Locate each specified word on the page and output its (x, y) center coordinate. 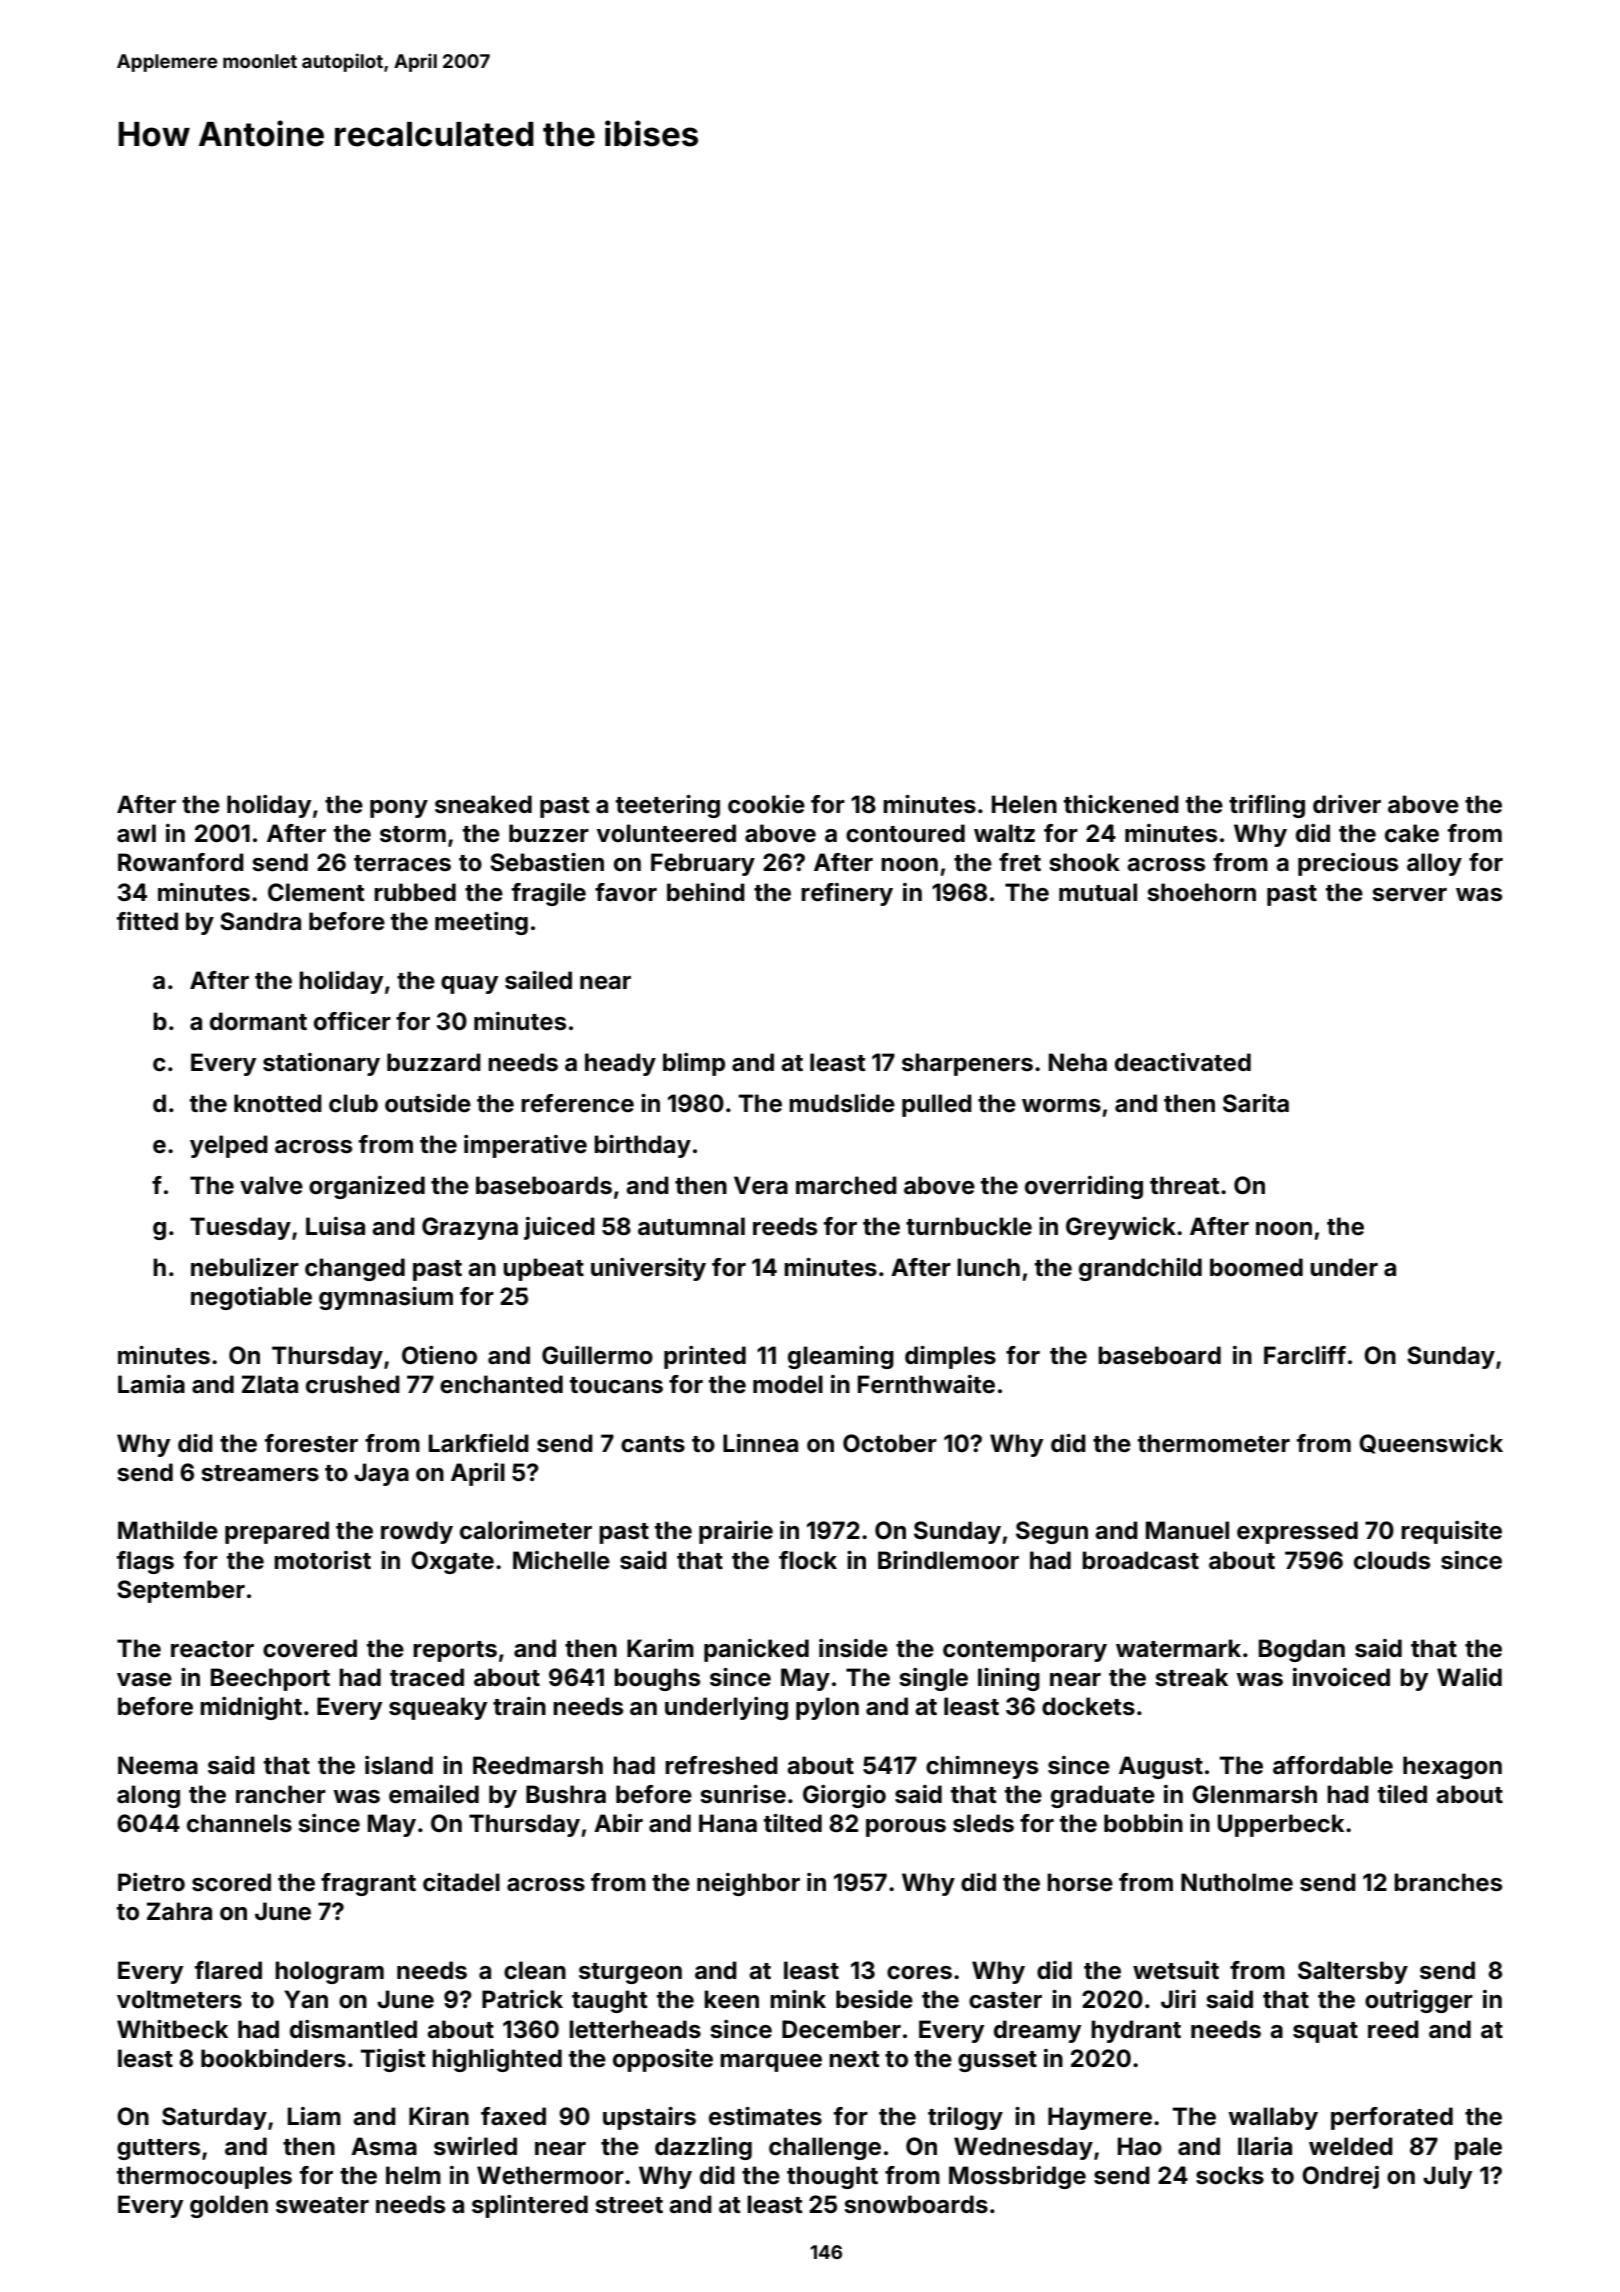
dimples (950, 1357)
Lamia (151, 1384)
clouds (1392, 1560)
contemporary (1025, 1651)
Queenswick (1431, 1444)
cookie (766, 804)
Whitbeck (172, 2029)
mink (798, 1999)
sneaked (483, 804)
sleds (983, 1823)
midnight (251, 1708)
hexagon (1452, 1767)
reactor (212, 1649)
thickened (1121, 804)
